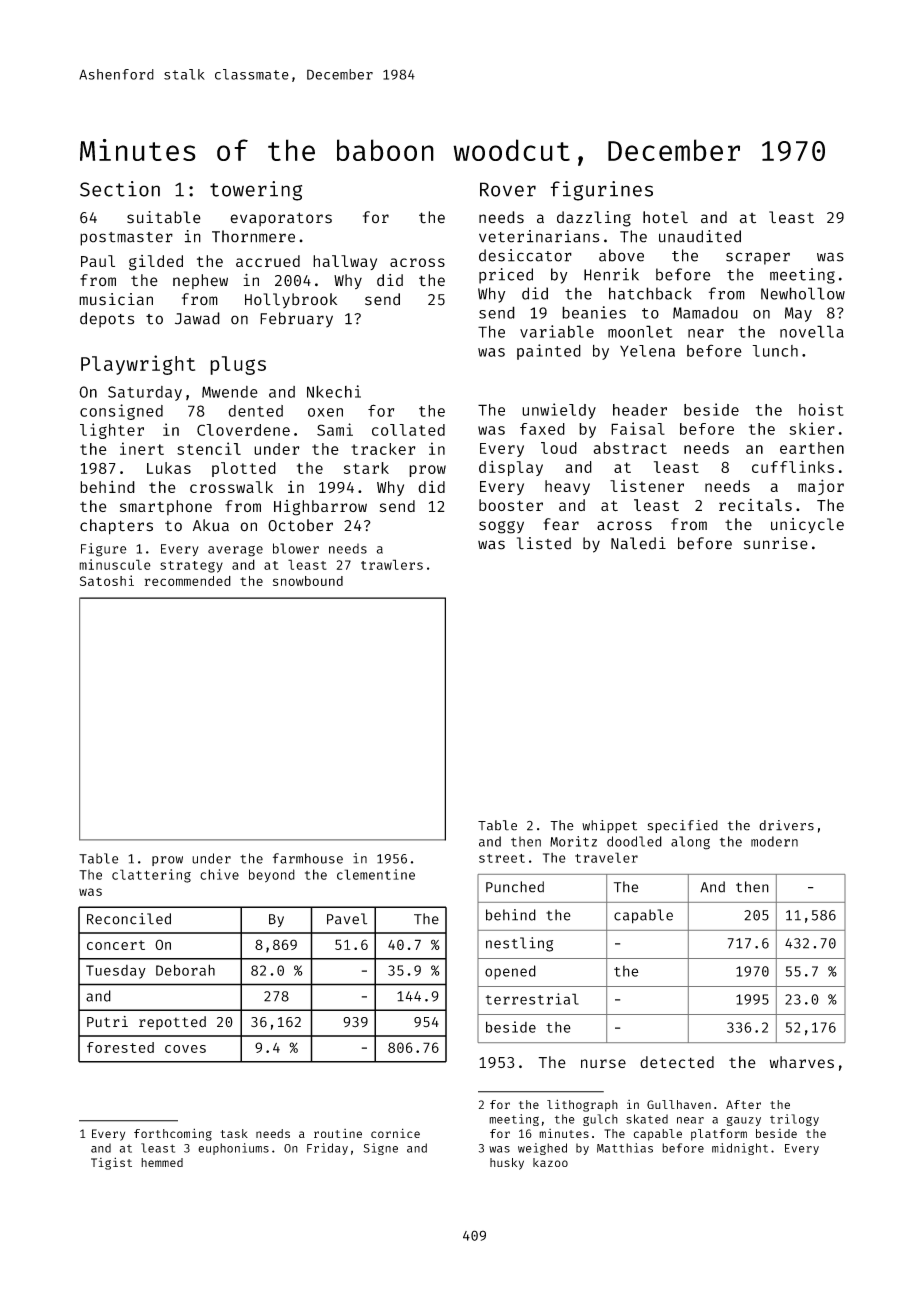  I want to click on street, so click(502, 858).
